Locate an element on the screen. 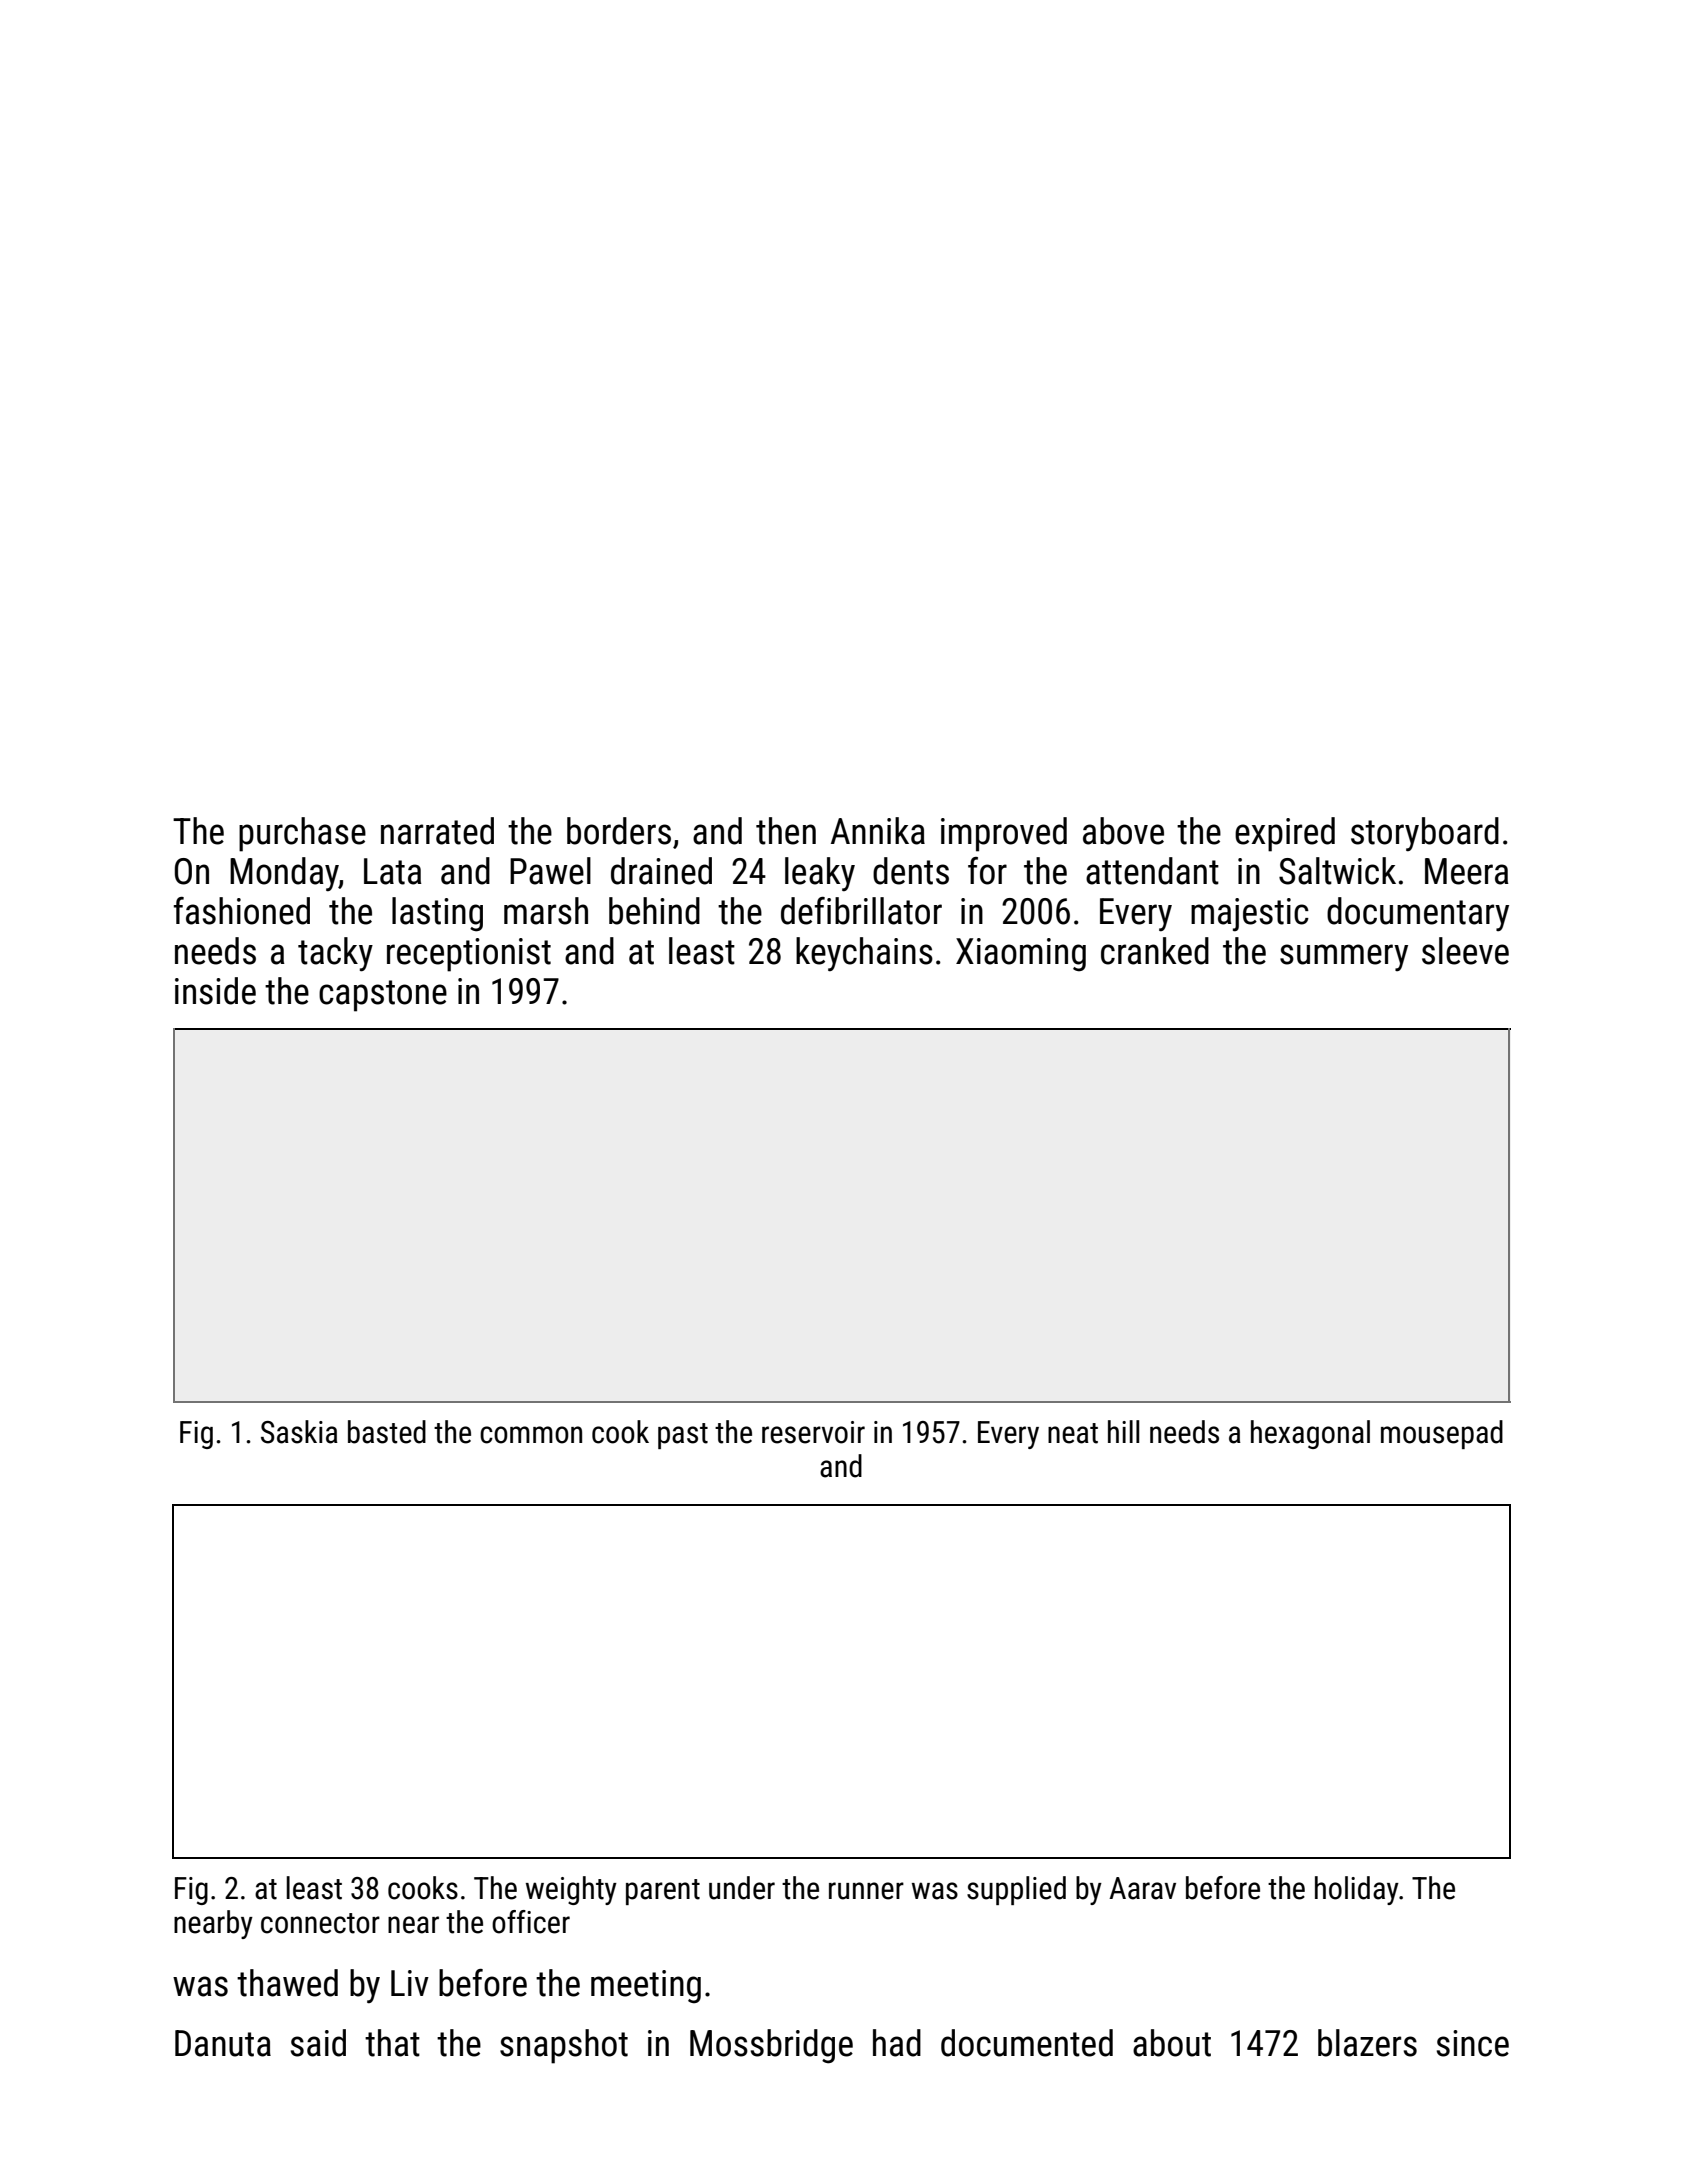 Image resolution: width=1683 pixels, height=2178 pixels. Saskia is located at coordinates (299, 1432).
